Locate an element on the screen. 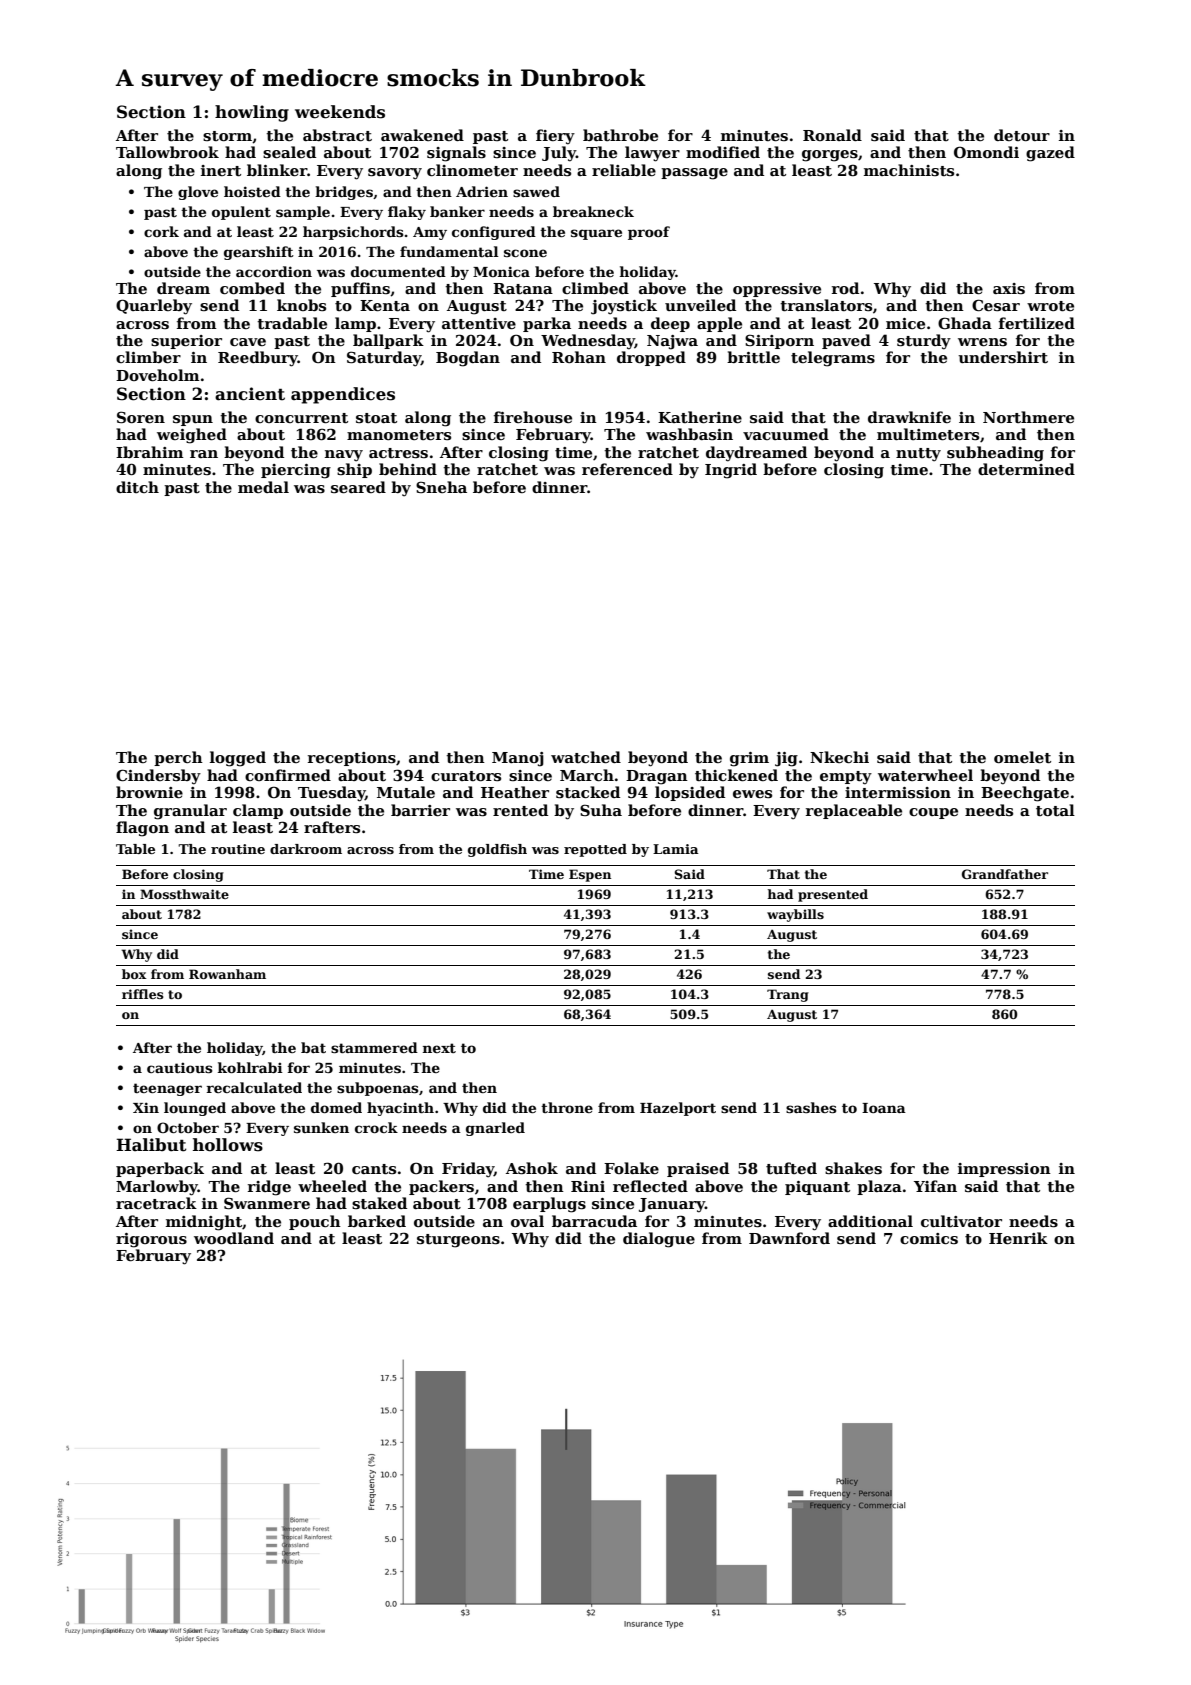 This screenshot has height=1685, width=1191. Rowanham is located at coordinates (227, 974).
